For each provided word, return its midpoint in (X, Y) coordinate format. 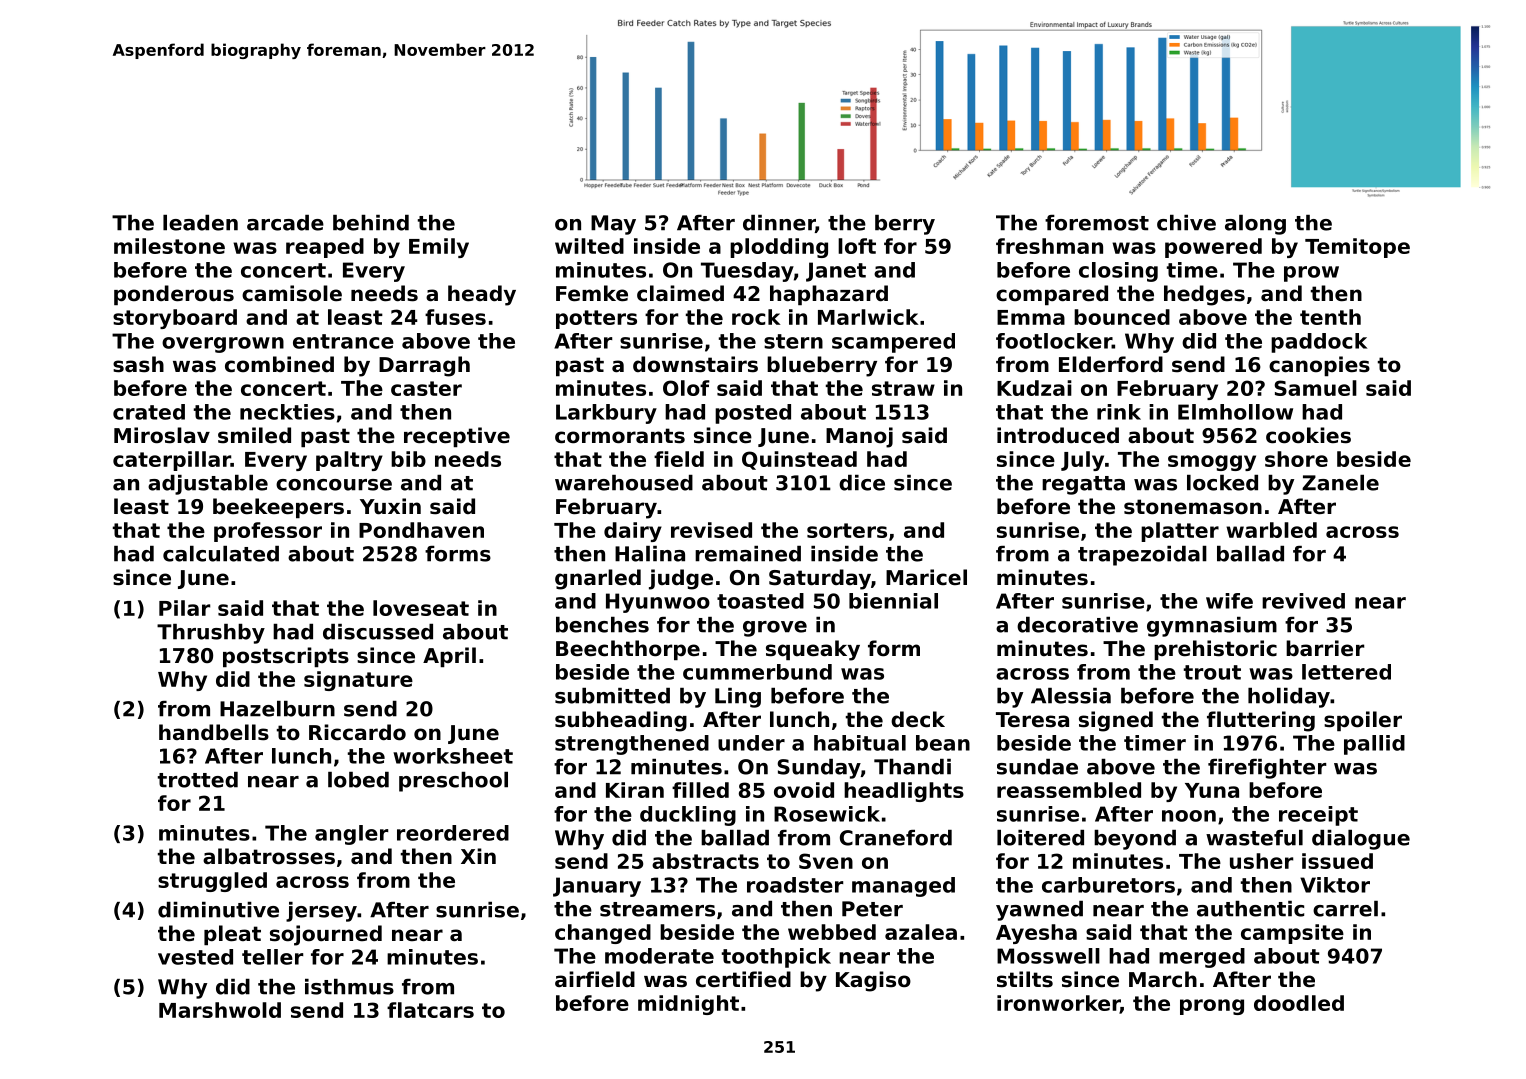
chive (1186, 223)
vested (195, 957)
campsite (1292, 934)
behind (371, 223)
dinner (779, 224)
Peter (872, 909)
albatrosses (269, 856)
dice (862, 483)
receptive (457, 437)
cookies (1308, 435)
